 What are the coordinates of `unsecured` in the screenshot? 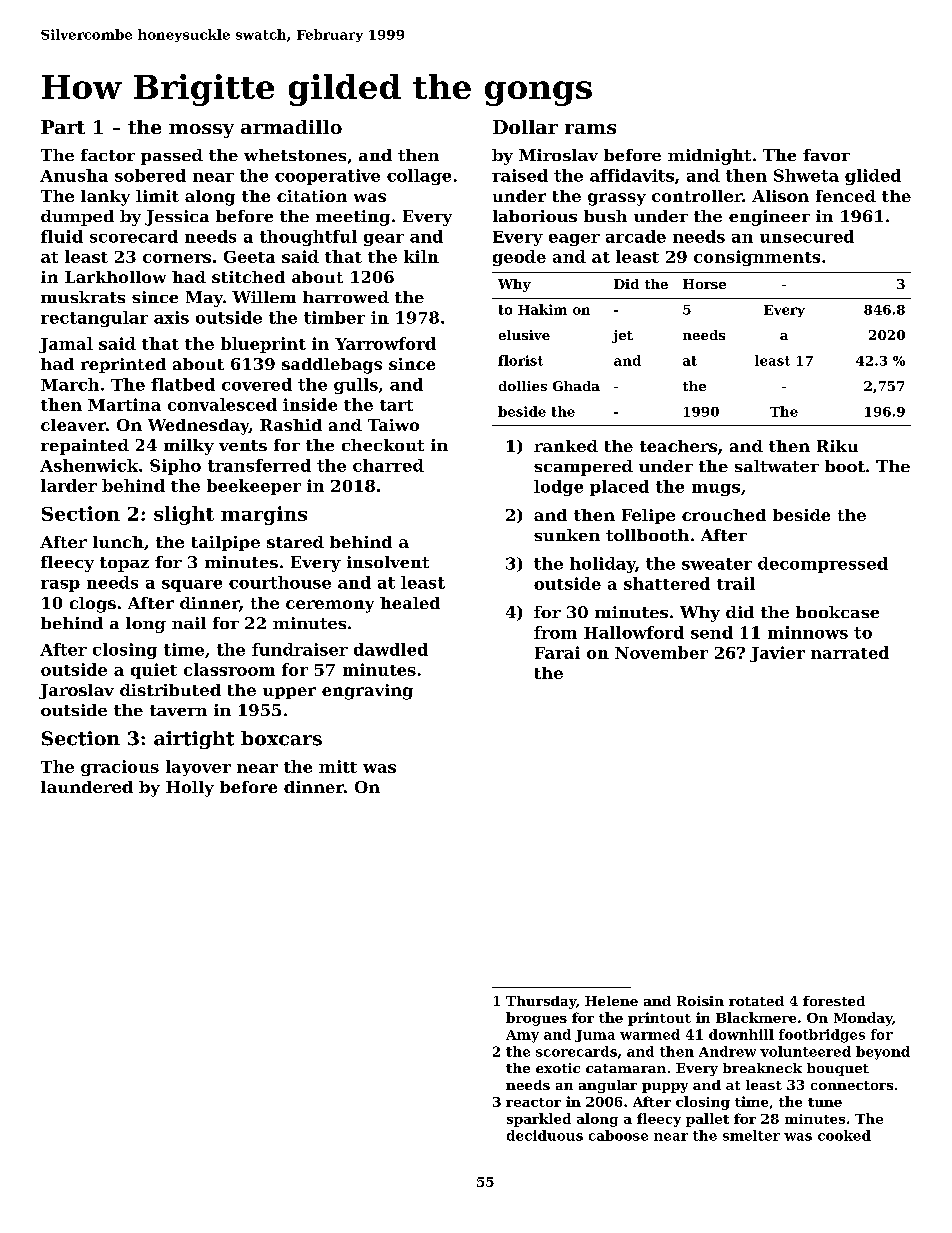 It's located at (807, 236).
